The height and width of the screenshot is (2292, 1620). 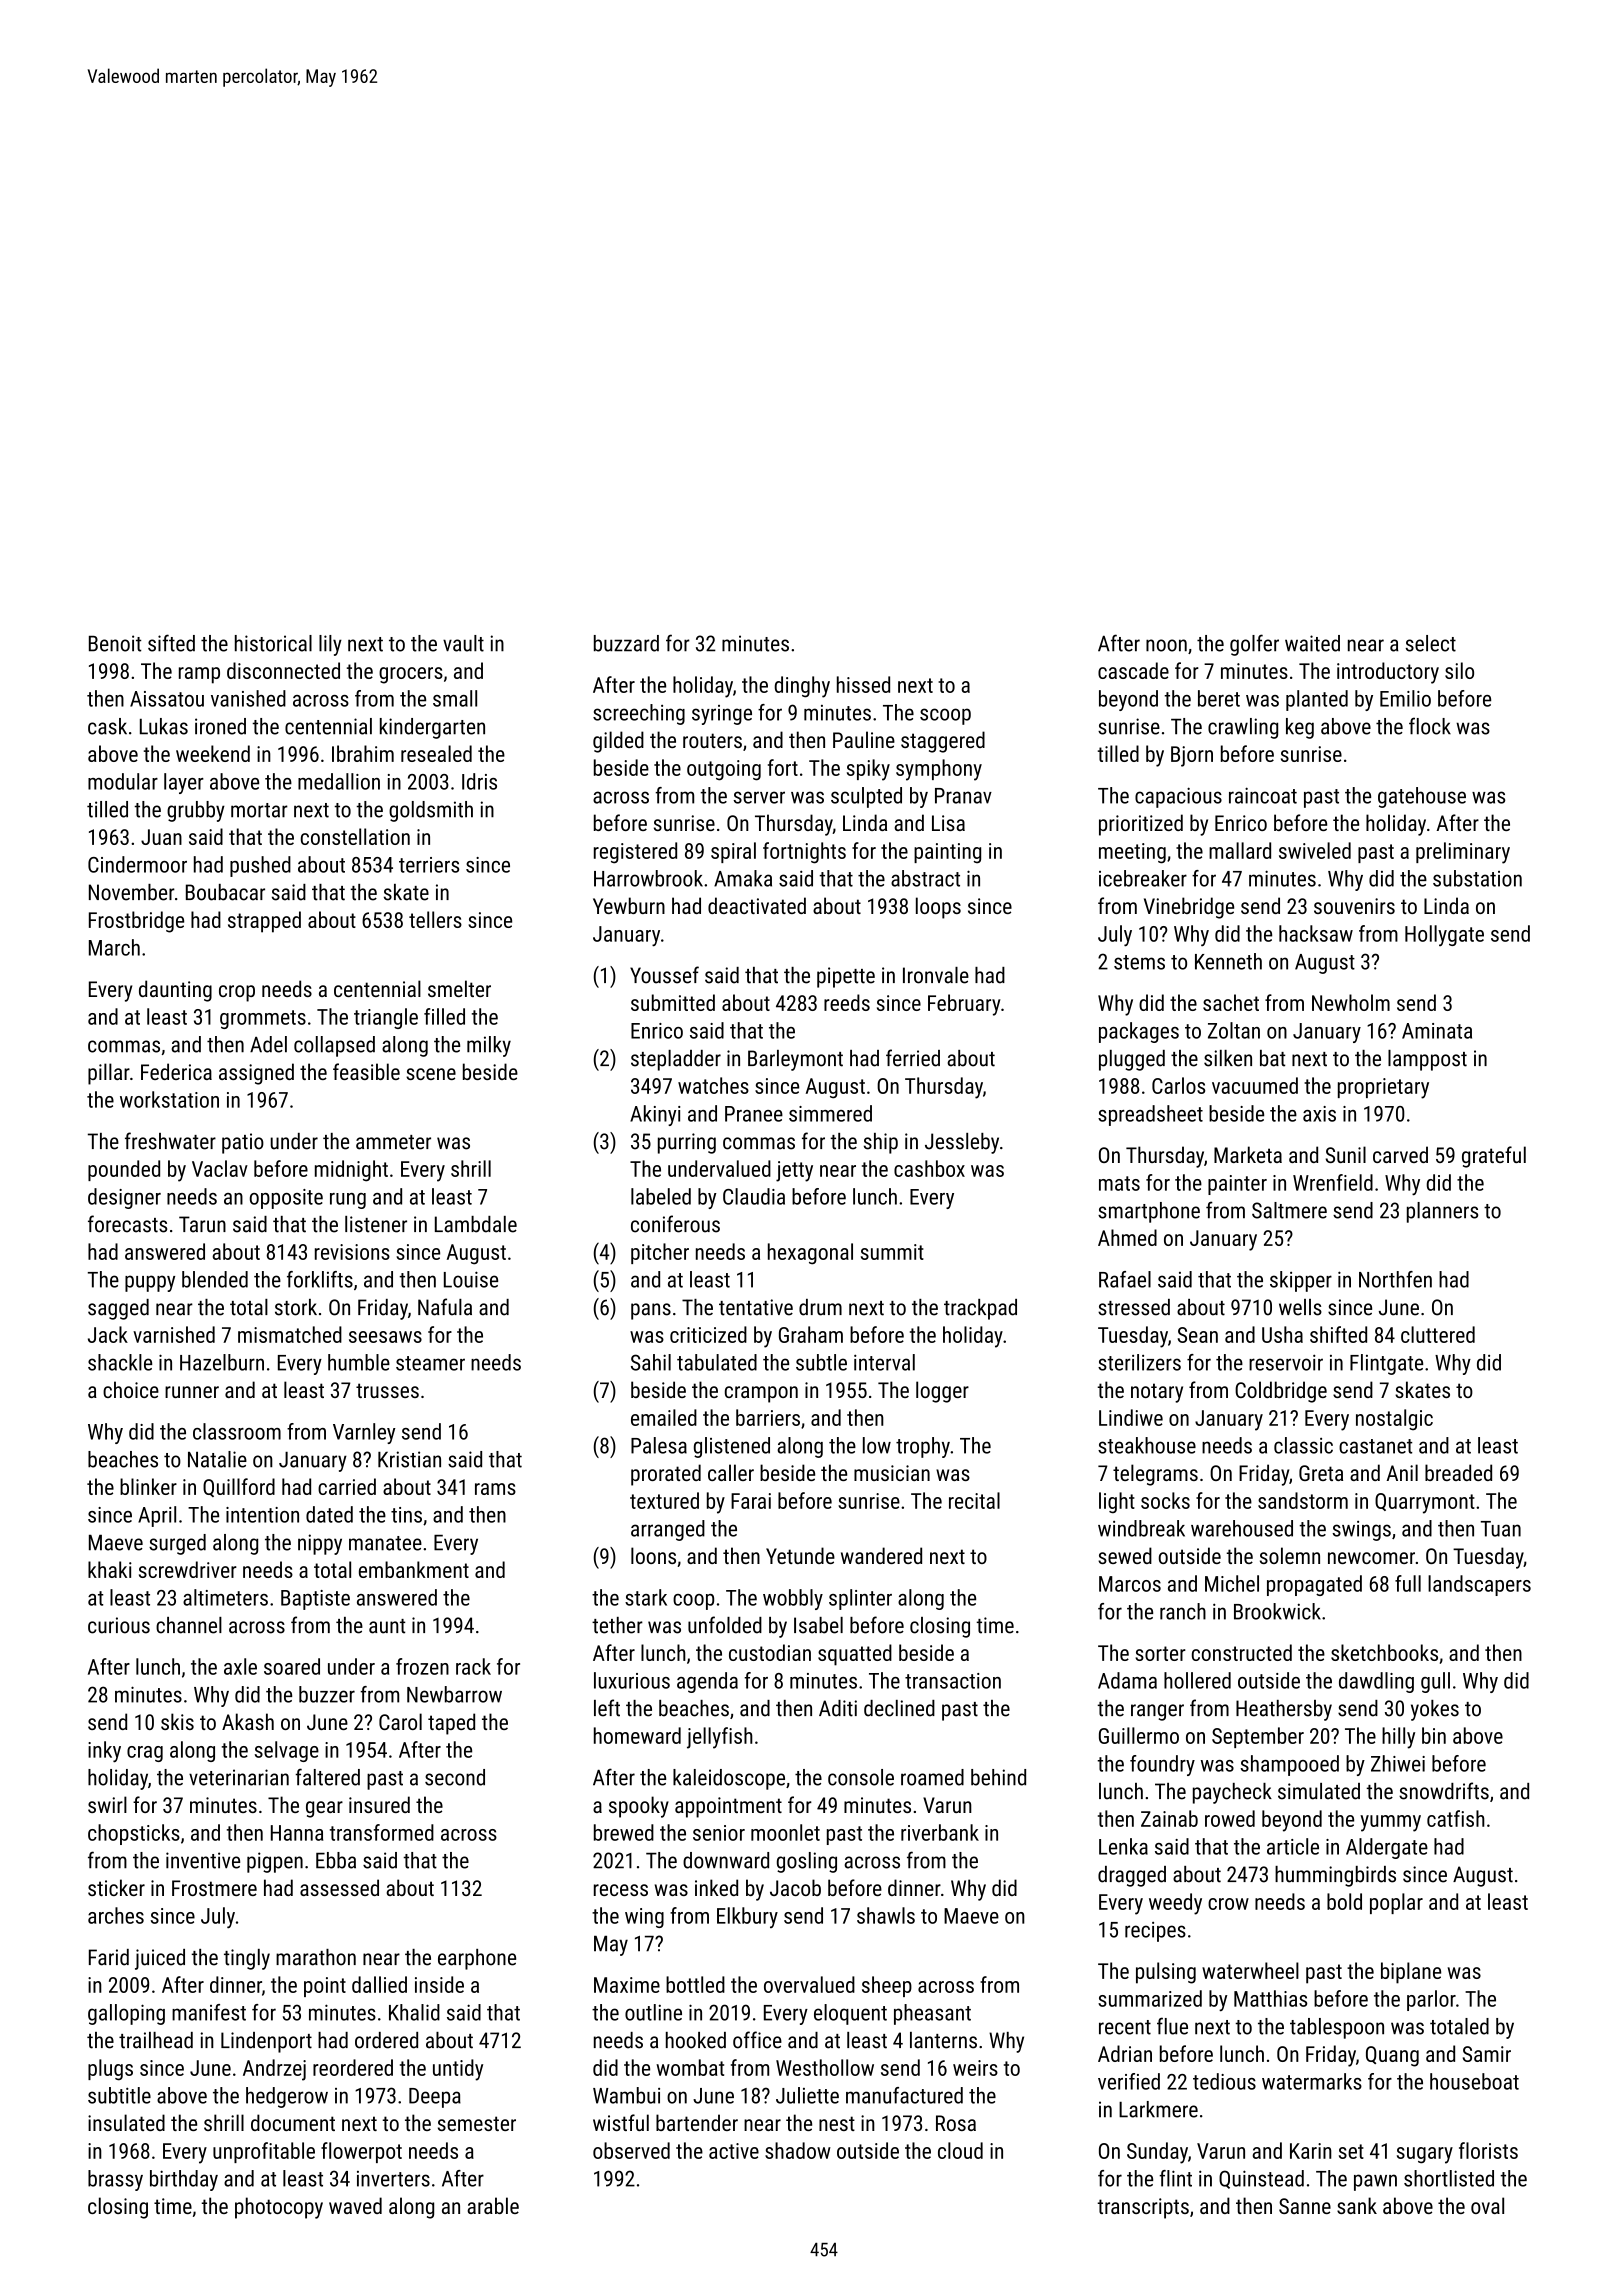 What do you see at coordinates (176, 1071) in the screenshot?
I see `Federica` at bounding box center [176, 1071].
